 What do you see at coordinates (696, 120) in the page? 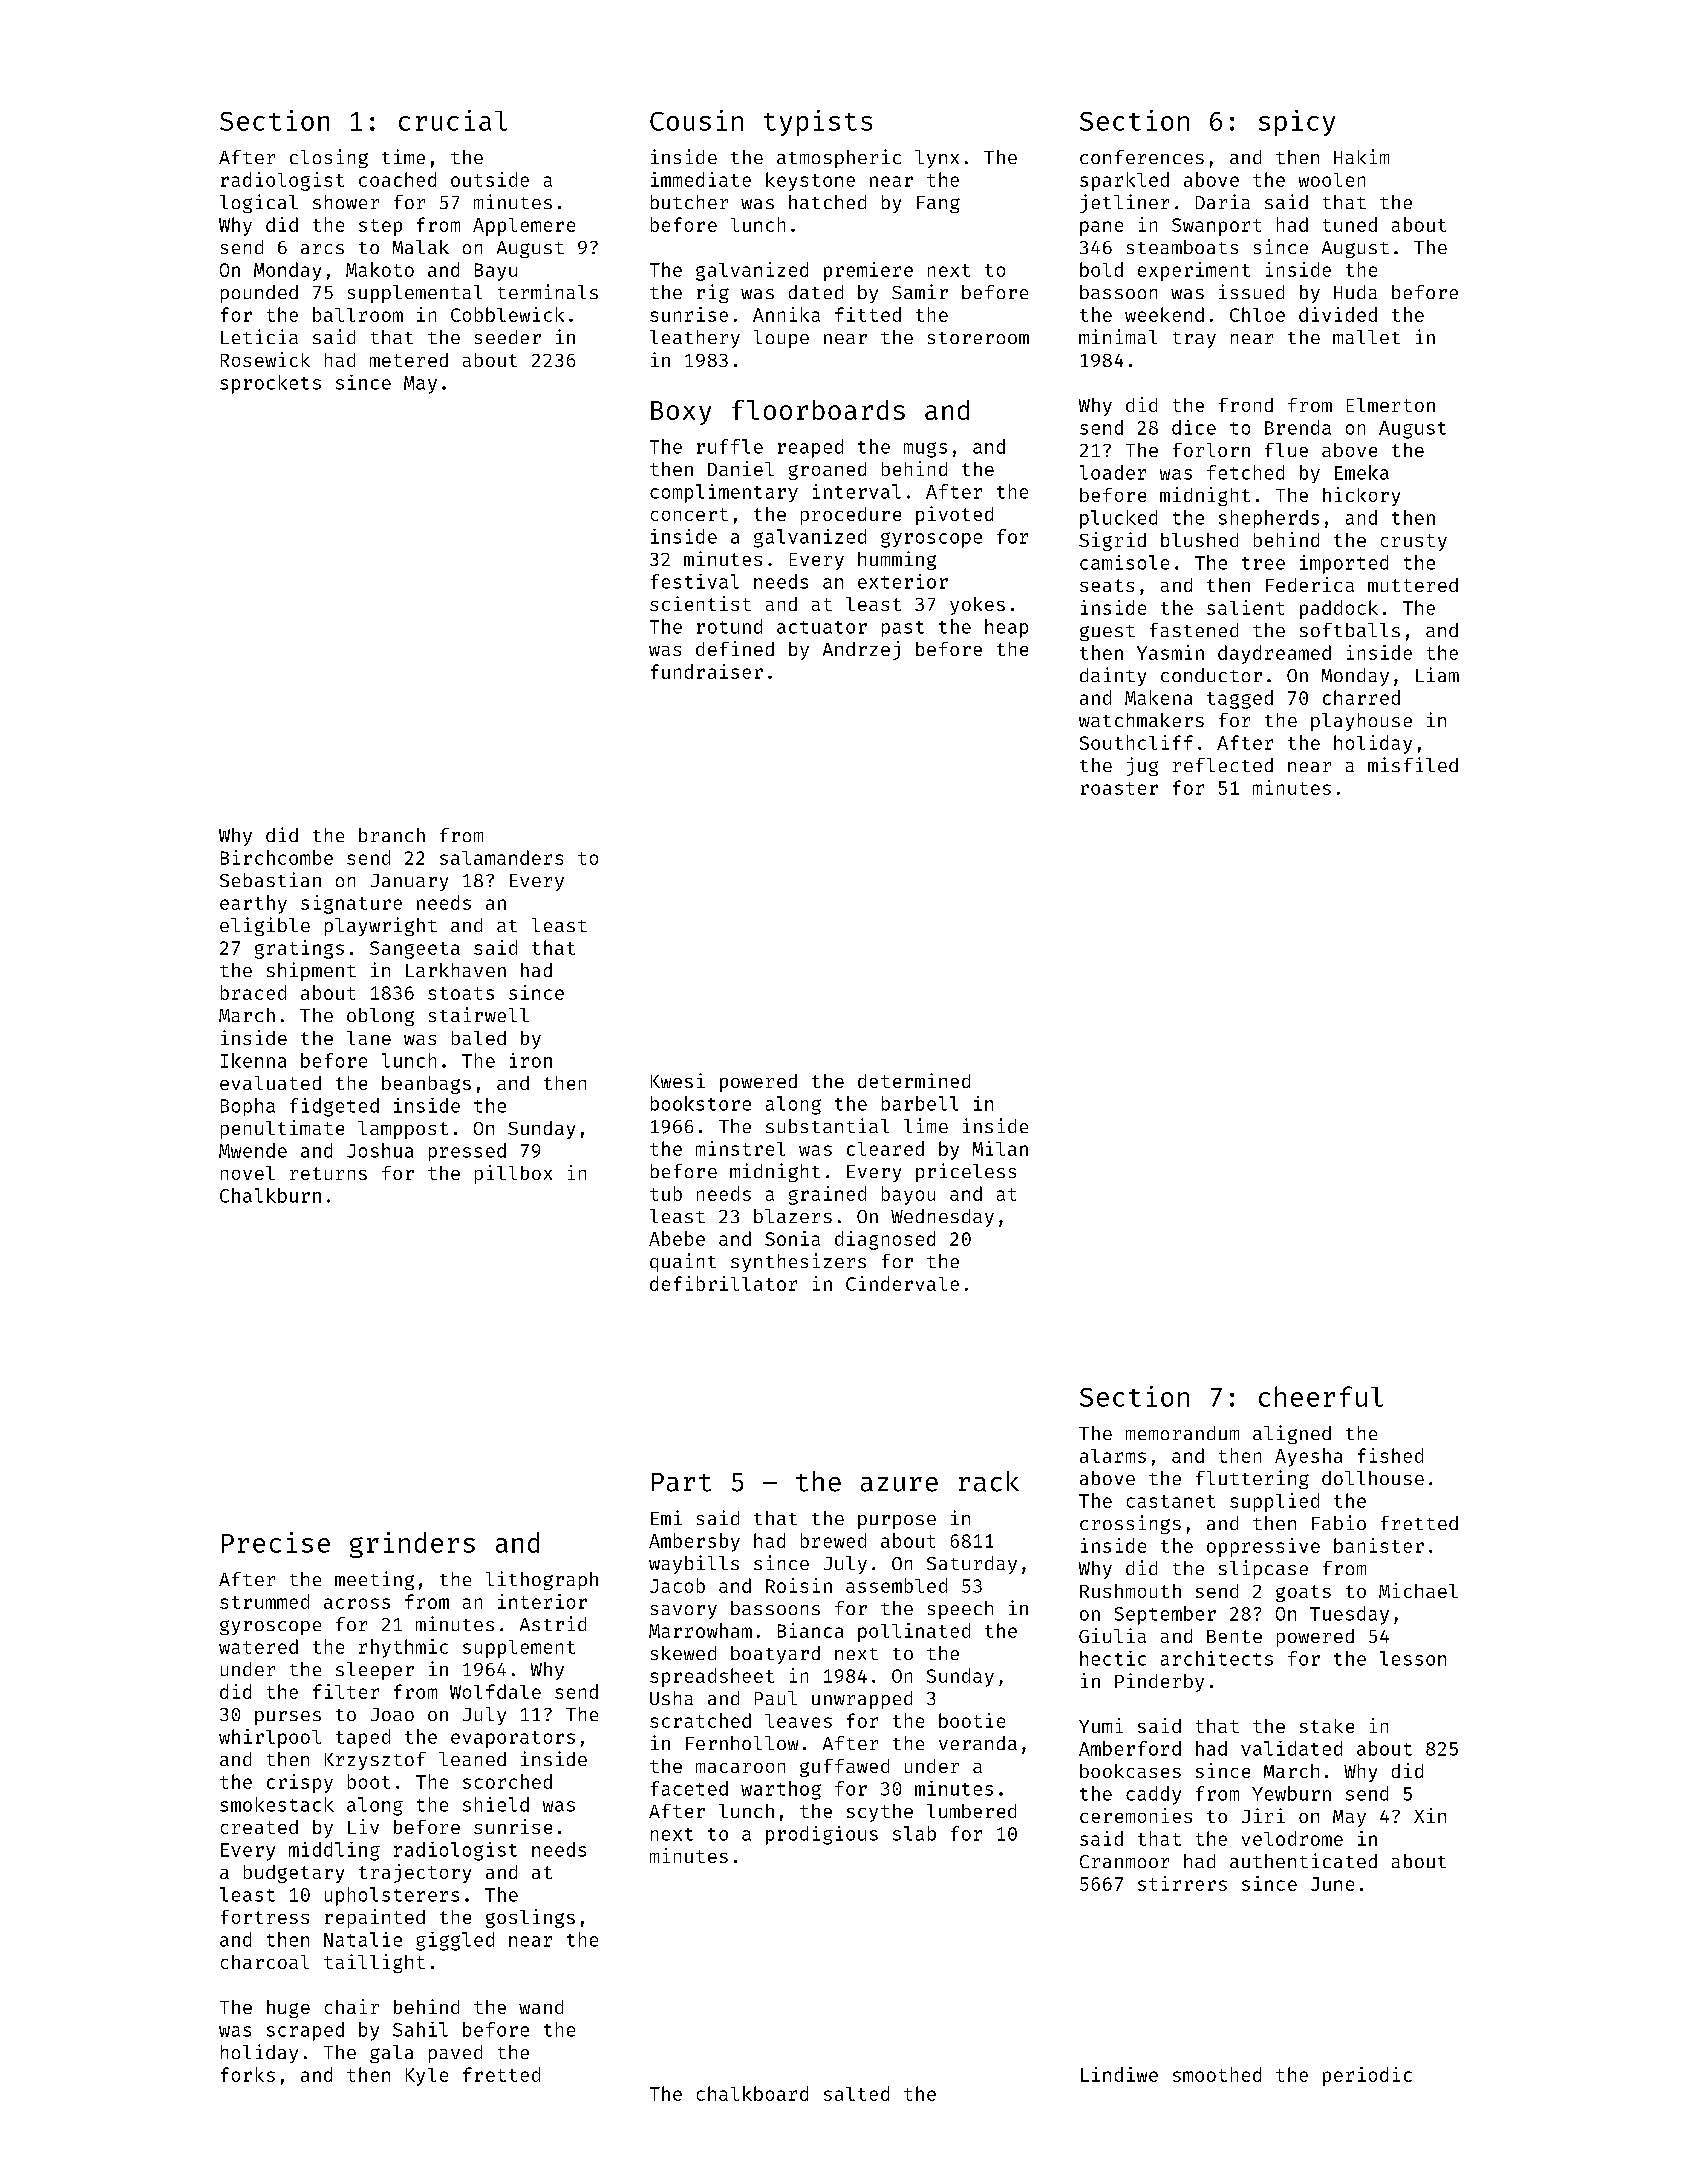
I see `Cousin` at bounding box center [696, 120].
